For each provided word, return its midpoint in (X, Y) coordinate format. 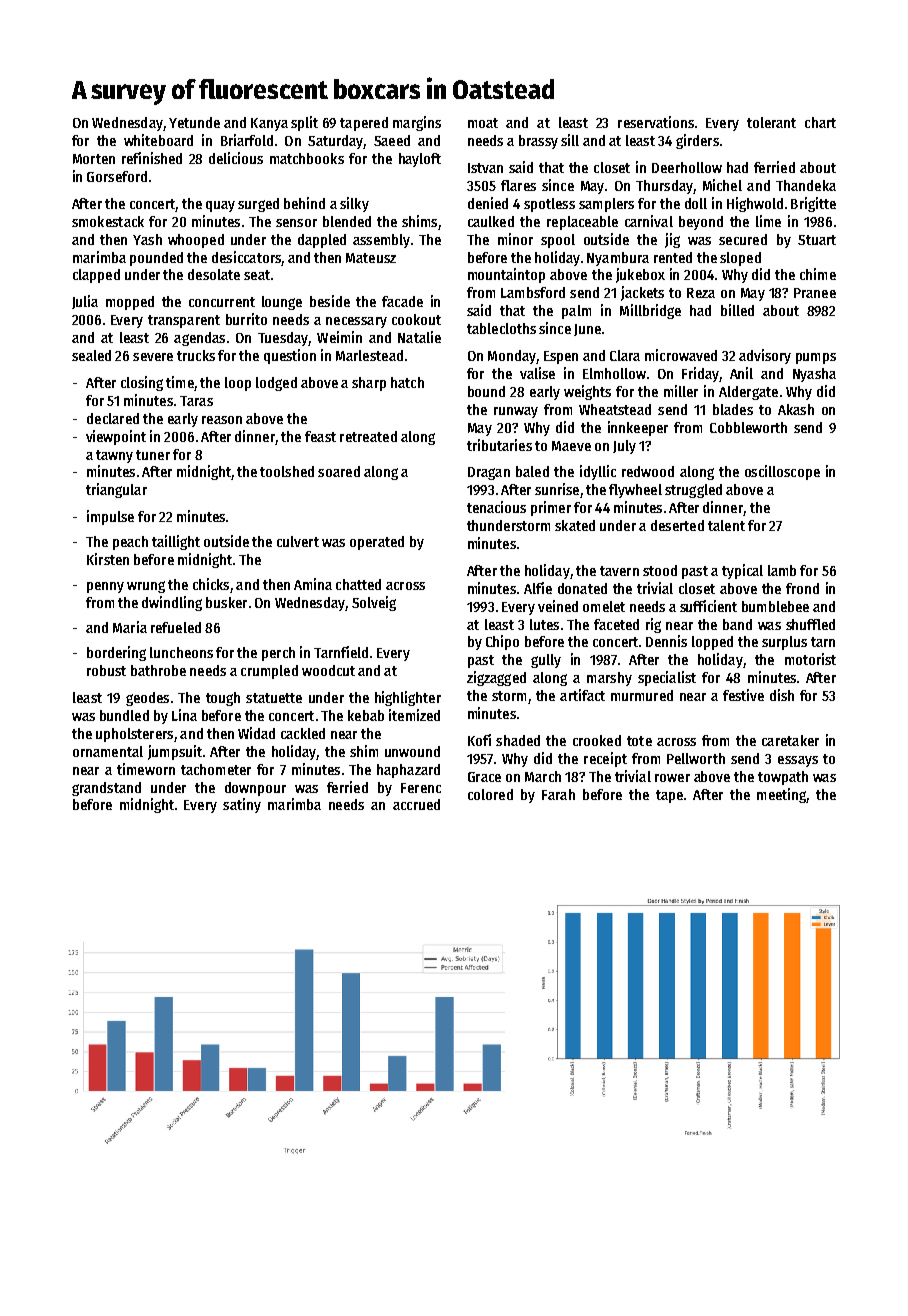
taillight (176, 542)
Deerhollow (687, 167)
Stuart (817, 240)
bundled (124, 715)
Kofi (479, 740)
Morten (94, 159)
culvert (298, 541)
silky (354, 204)
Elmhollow (614, 373)
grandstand (106, 789)
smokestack (108, 221)
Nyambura (618, 259)
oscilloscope (782, 472)
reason (222, 420)
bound (486, 391)
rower (672, 778)
